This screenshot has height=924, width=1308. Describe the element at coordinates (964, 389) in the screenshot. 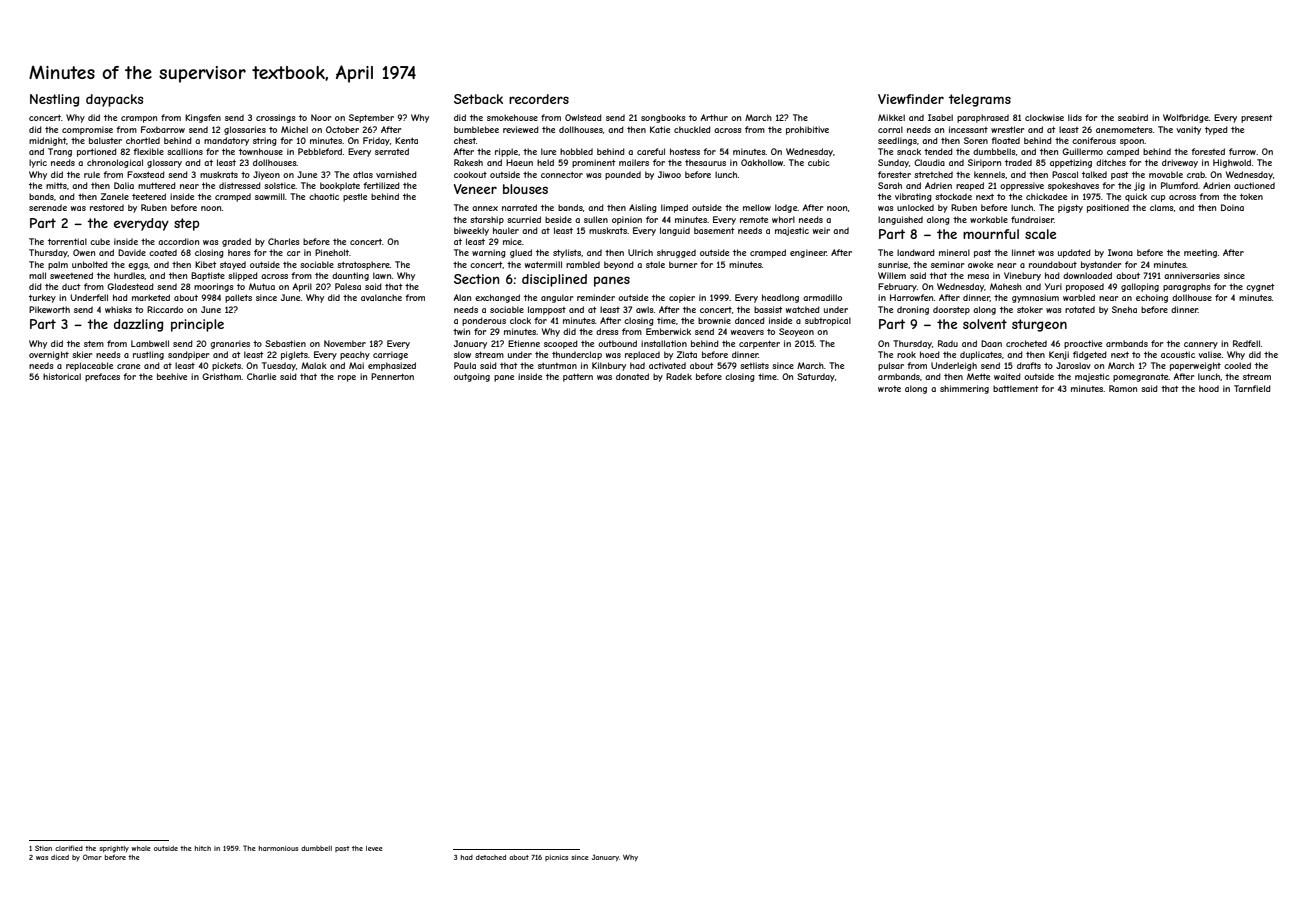

I see `shimmering` at that location.
